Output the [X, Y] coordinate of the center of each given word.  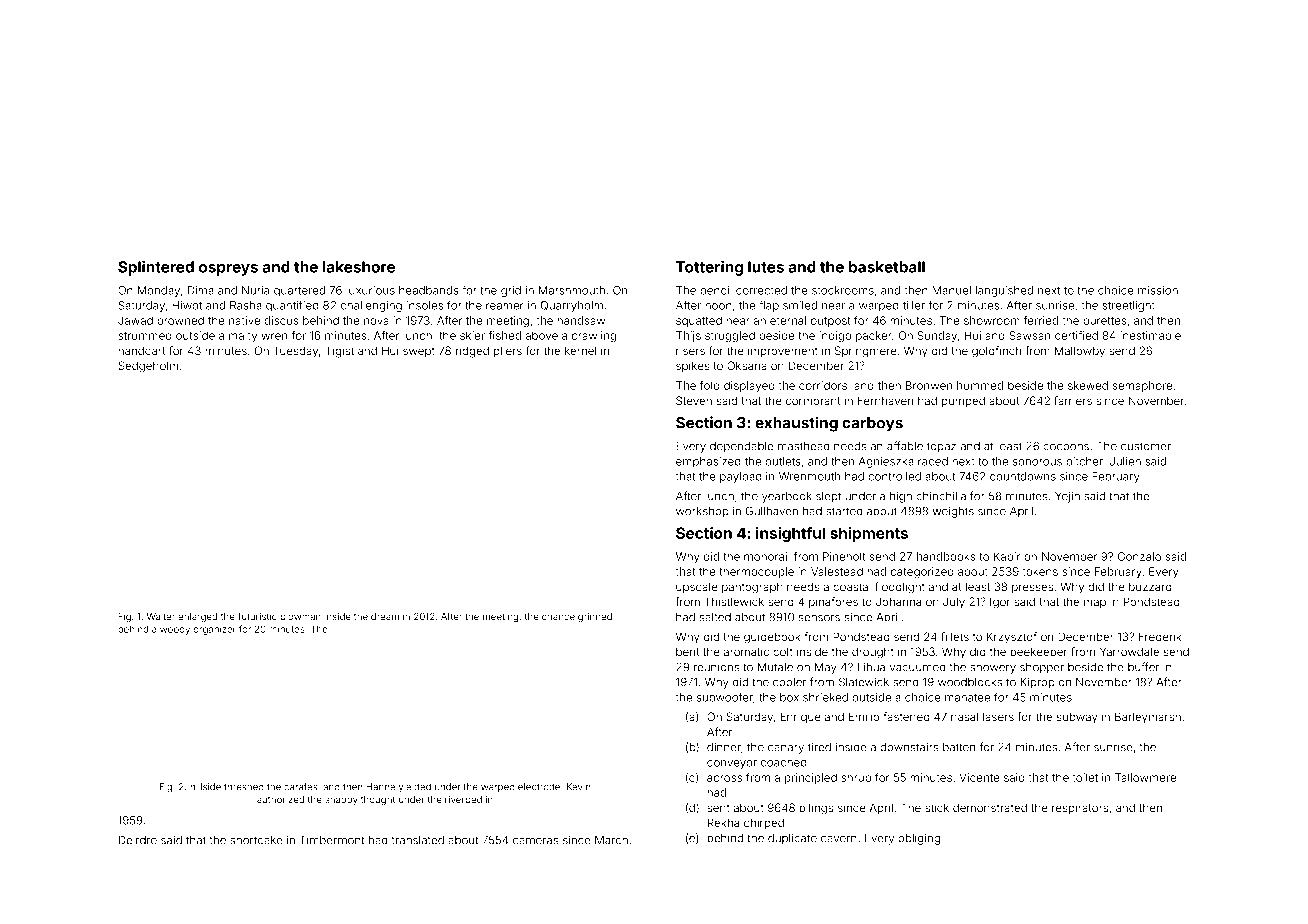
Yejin [1067, 497]
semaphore [1142, 386]
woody [175, 630]
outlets [783, 461]
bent [688, 652]
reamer [505, 306]
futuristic [257, 616]
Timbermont [332, 840]
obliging [919, 839]
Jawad [135, 320]
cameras [536, 841]
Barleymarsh [1148, 718]
